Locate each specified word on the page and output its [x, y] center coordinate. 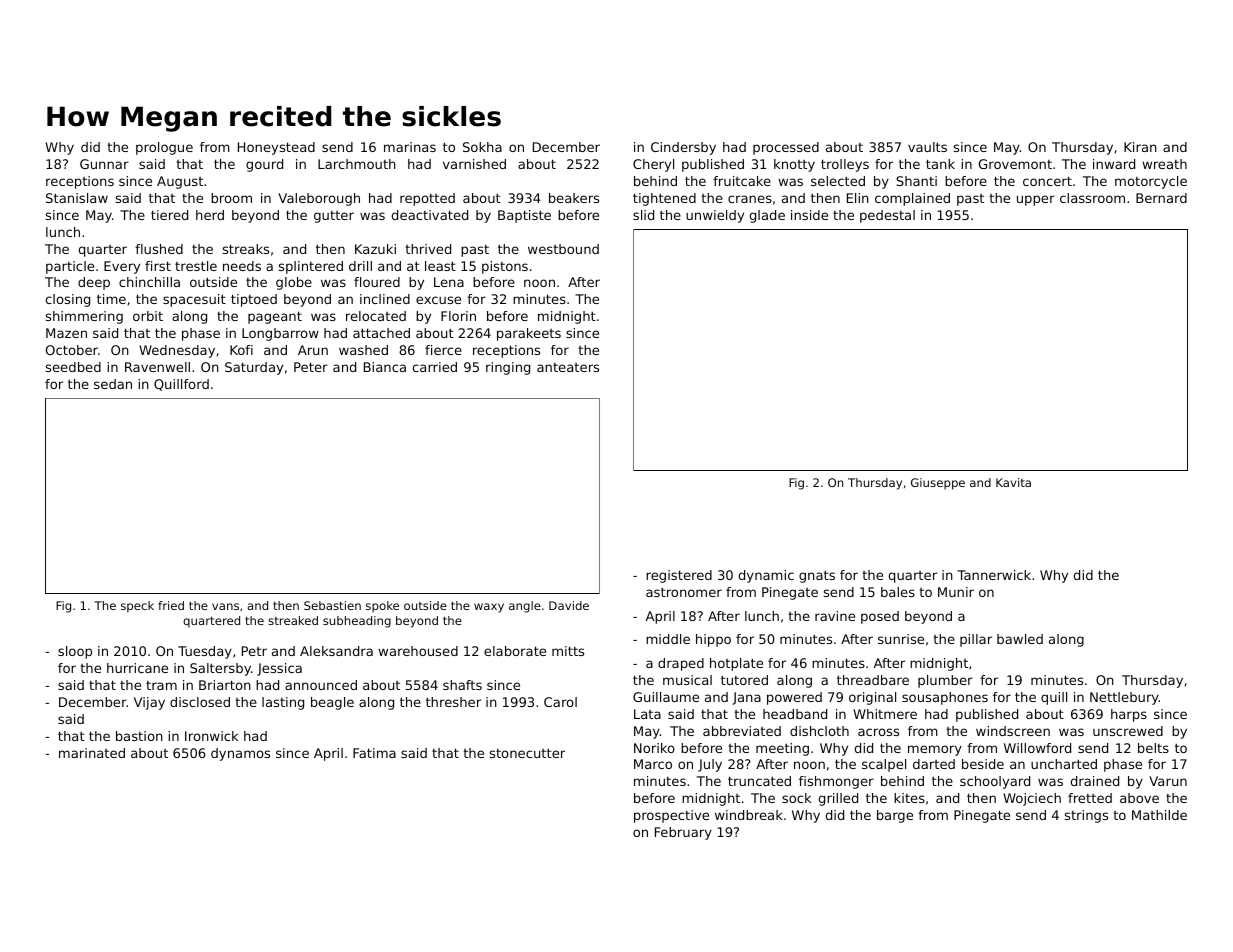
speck [137, 607]
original [872, 698]
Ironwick [211, 736]
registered [679, 576]
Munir [956, 592]
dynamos [240, 754]
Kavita [1013, 482]
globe [294, 283]
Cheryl [653, 165]
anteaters [568, 367]
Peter [311, 367]
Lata [647, 714]
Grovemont [1015, 164]
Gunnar [104, 164]
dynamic [766, 576]
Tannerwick [994, 575]
